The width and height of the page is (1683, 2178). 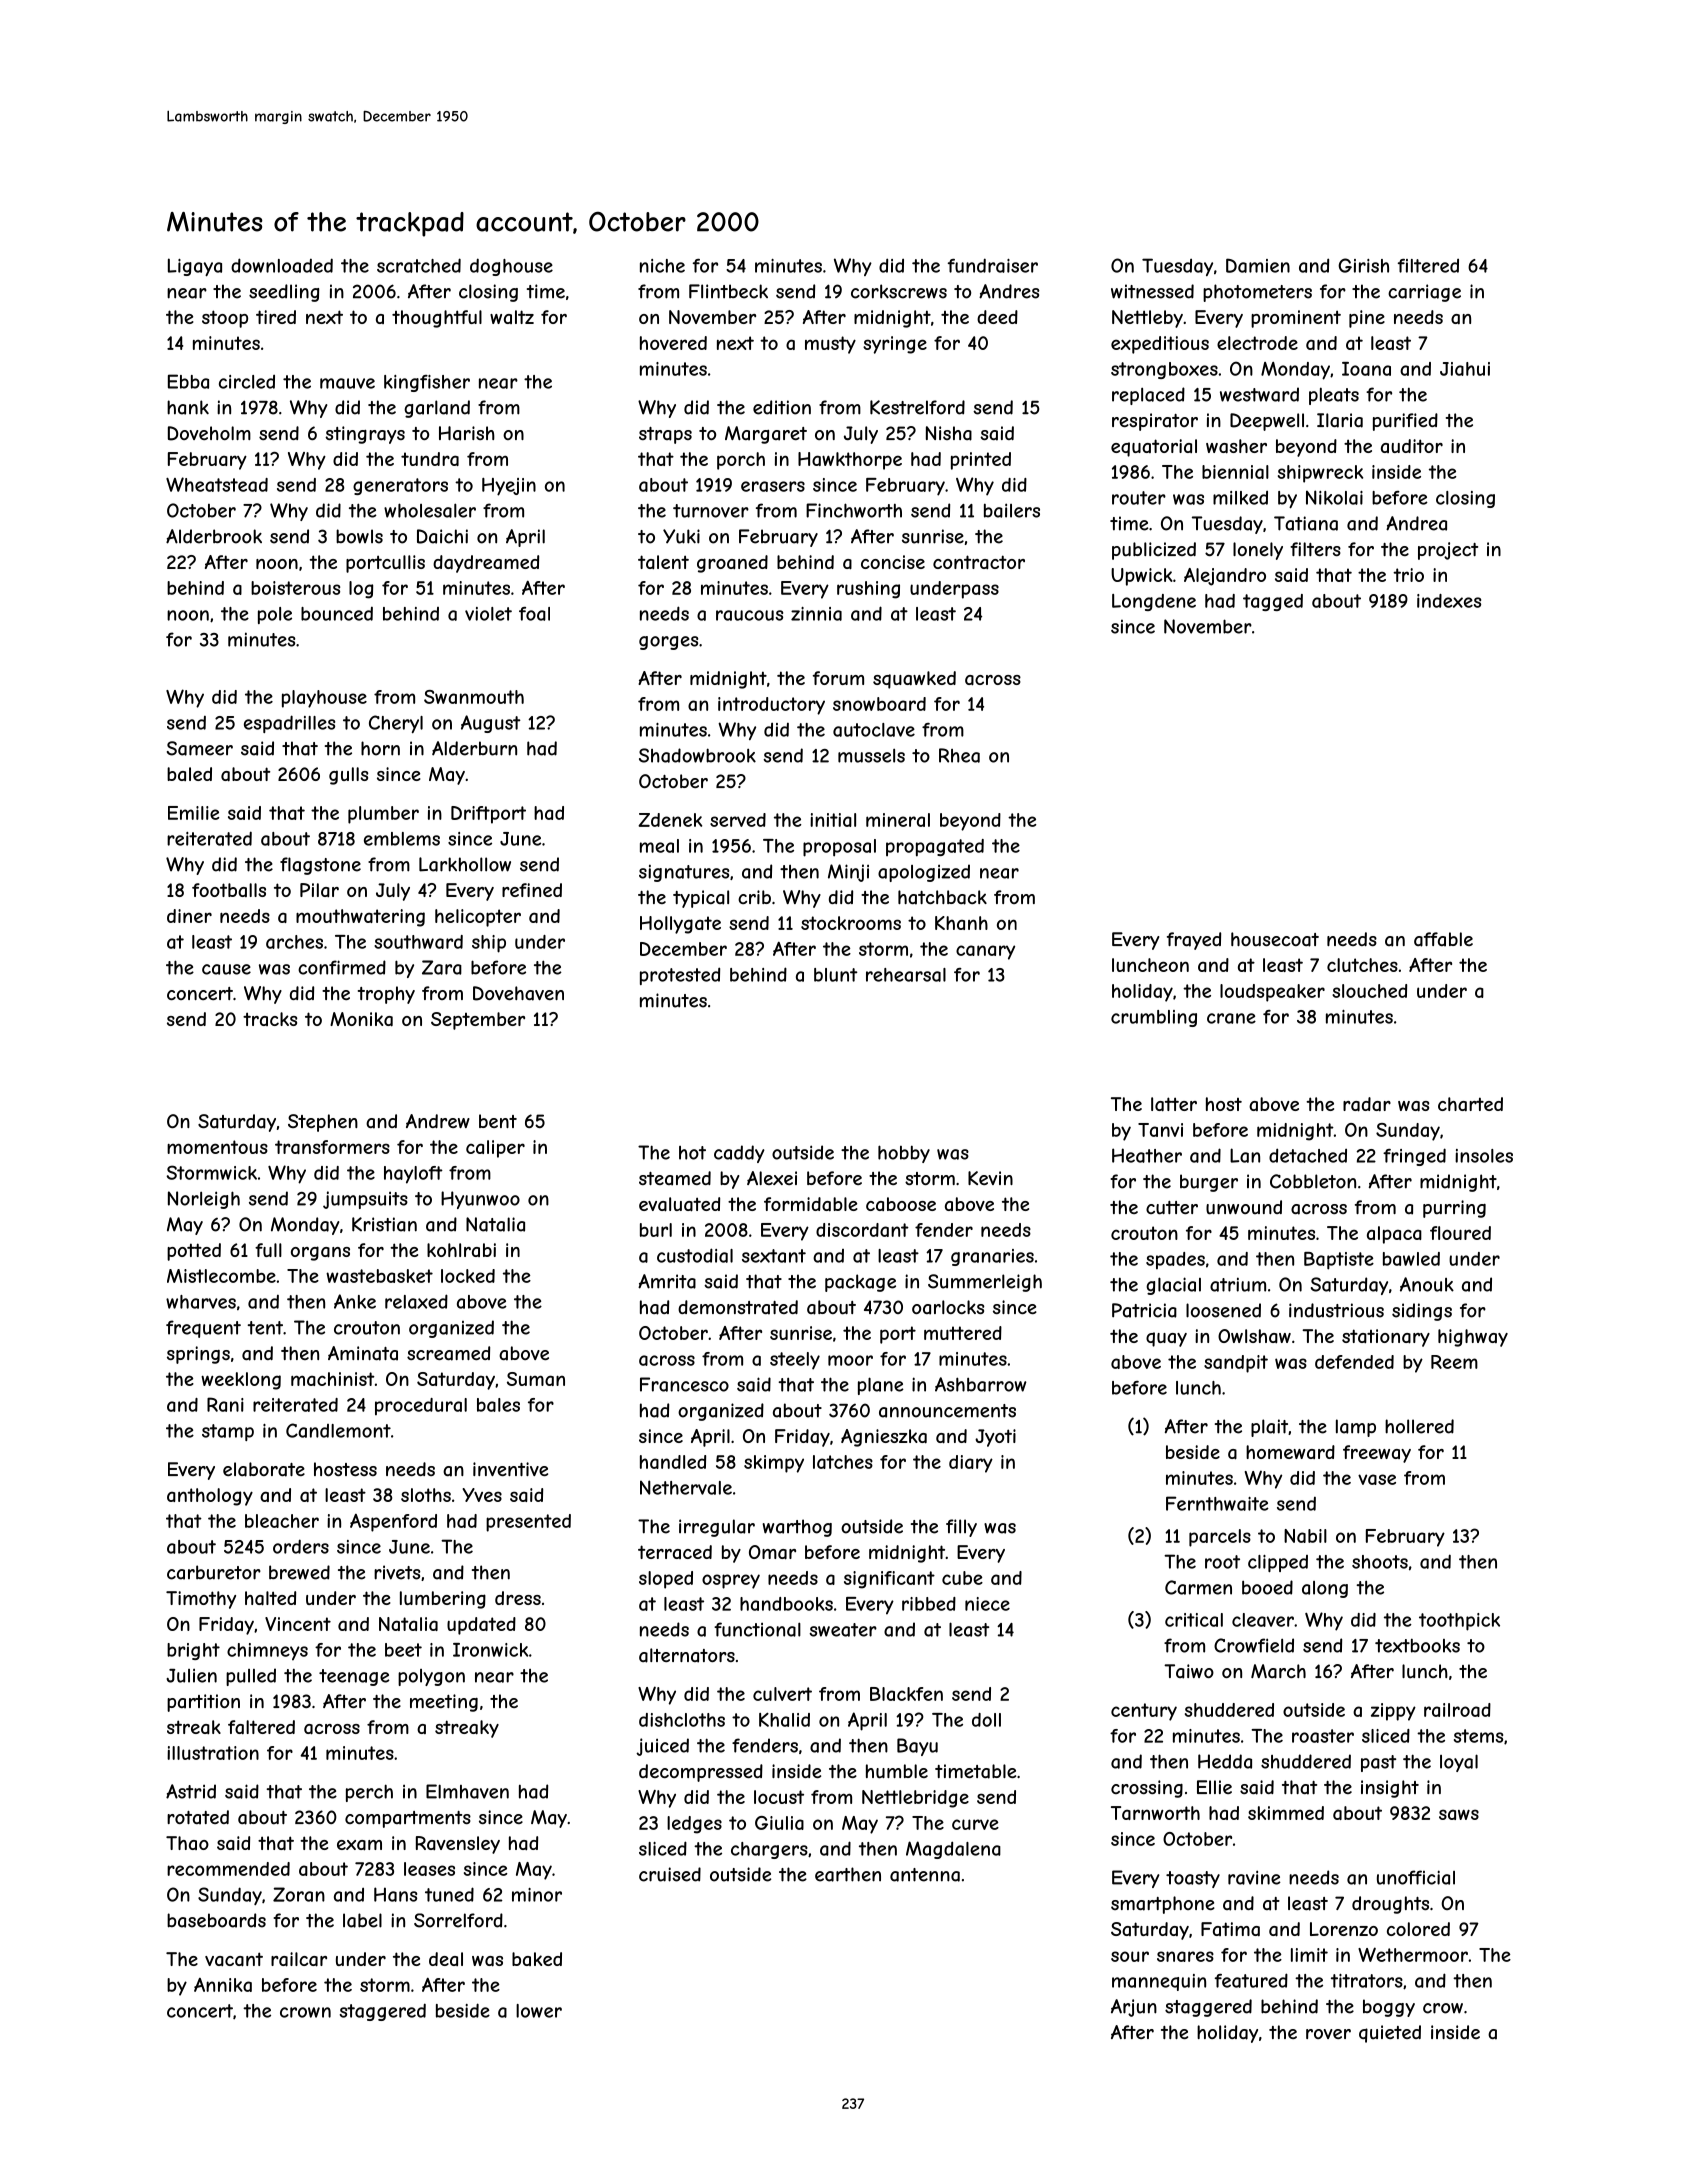 What do you see at coordinates (670, 820) in the page?
I see `Zdenek` at bounding box center [670, 820].
